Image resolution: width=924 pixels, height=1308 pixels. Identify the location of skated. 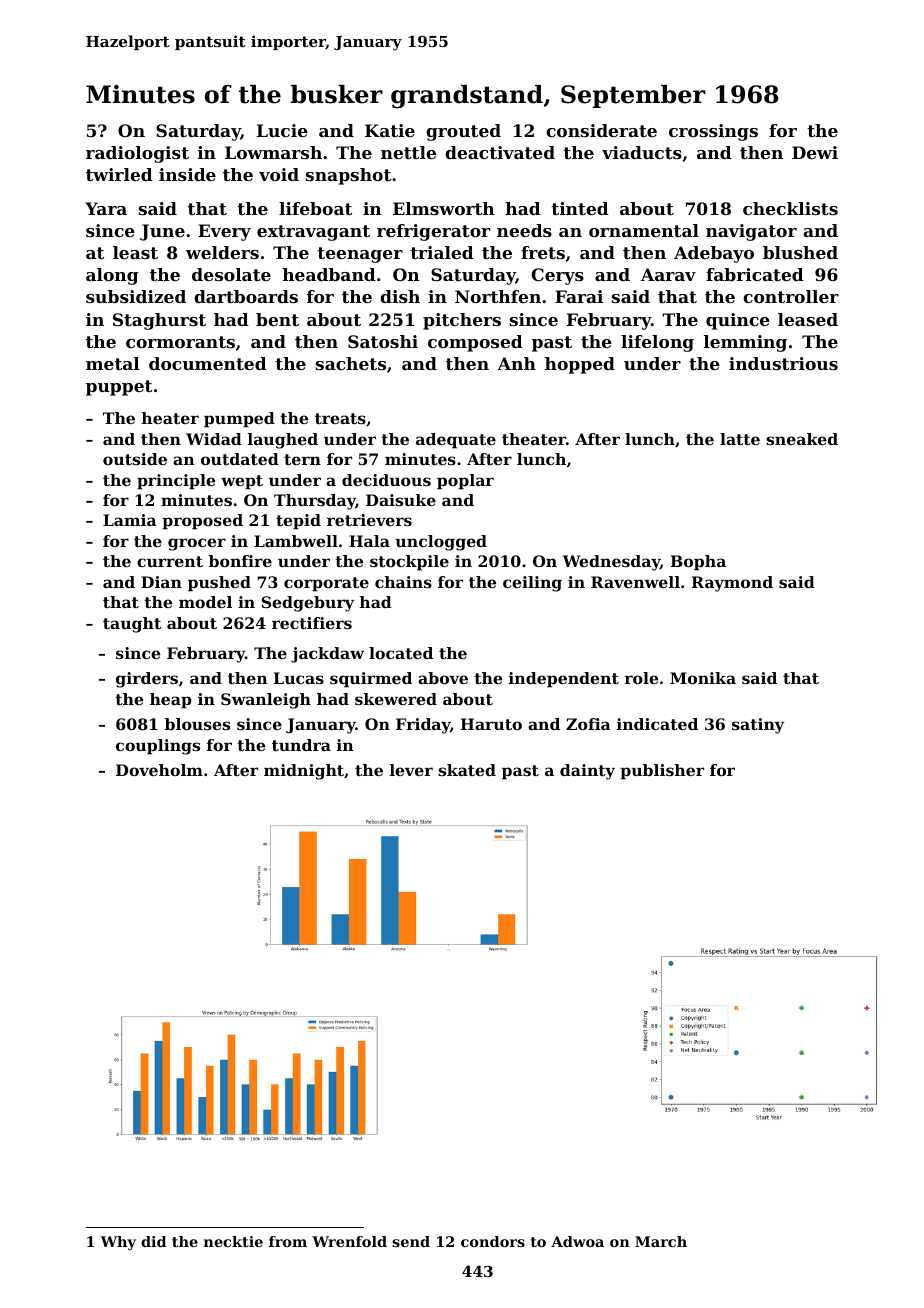
(467, 770).
